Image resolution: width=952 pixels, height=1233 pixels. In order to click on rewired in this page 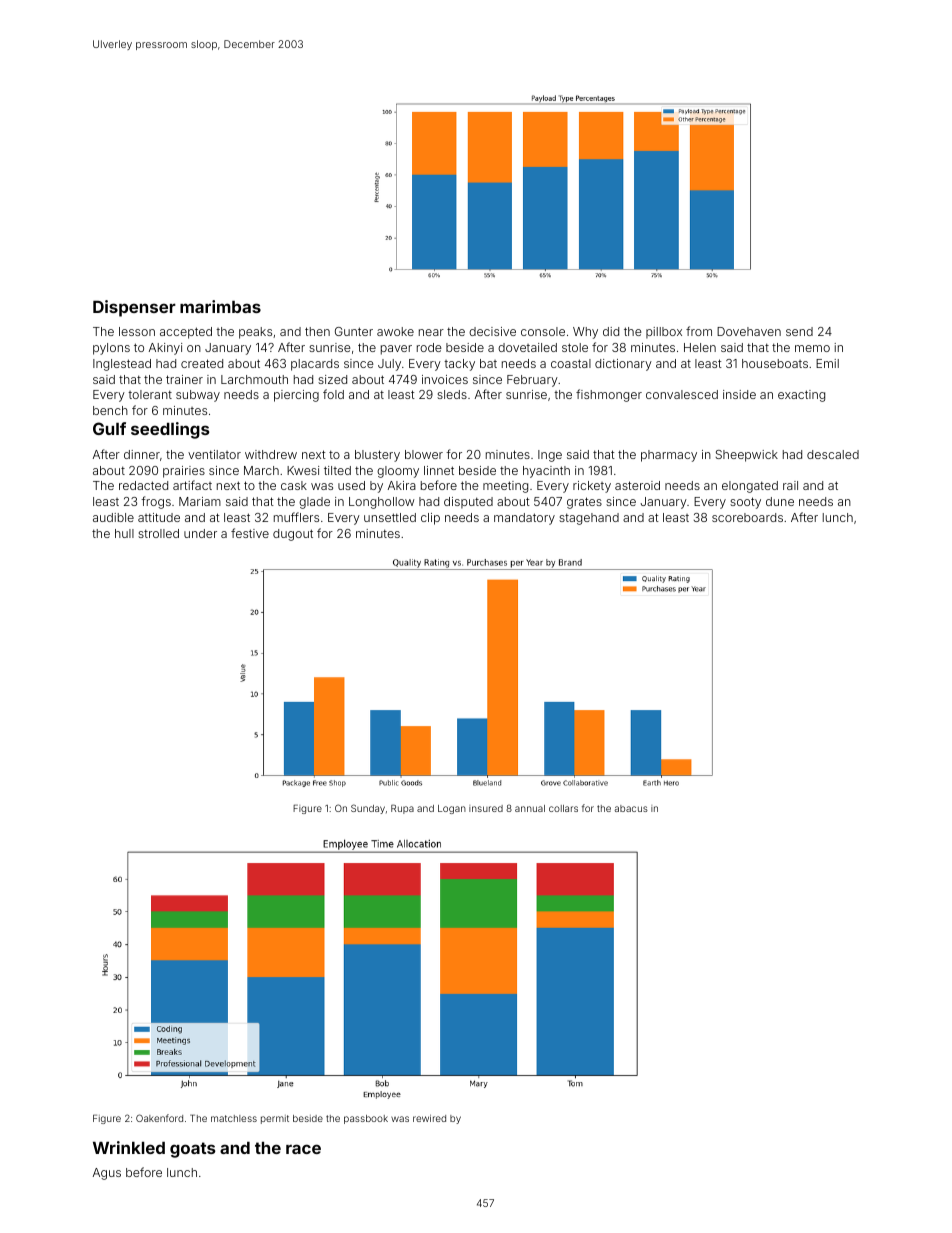, I will do `click(429, 1118)`.
